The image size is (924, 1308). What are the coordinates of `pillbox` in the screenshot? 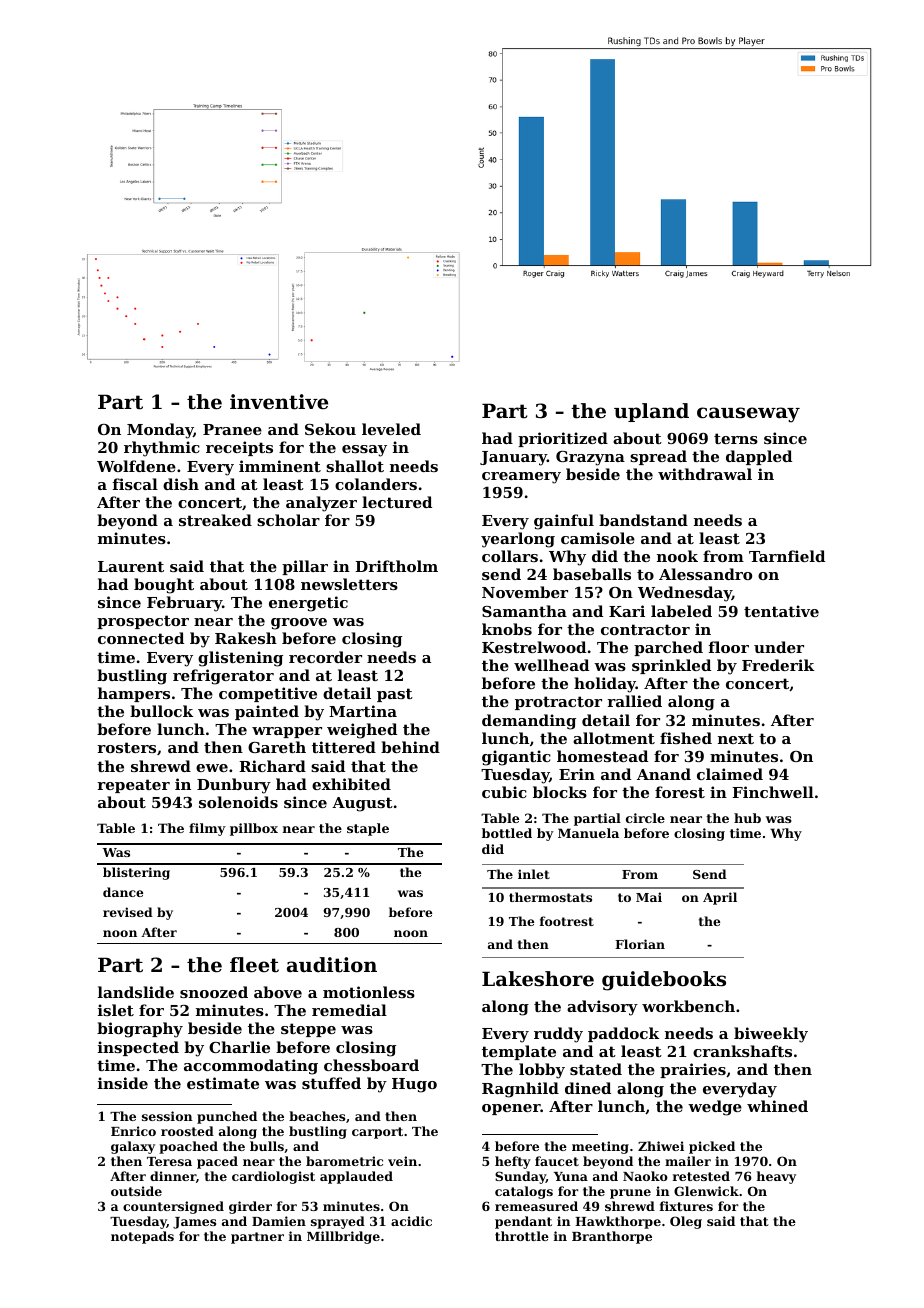 It's located at (254, 829).
